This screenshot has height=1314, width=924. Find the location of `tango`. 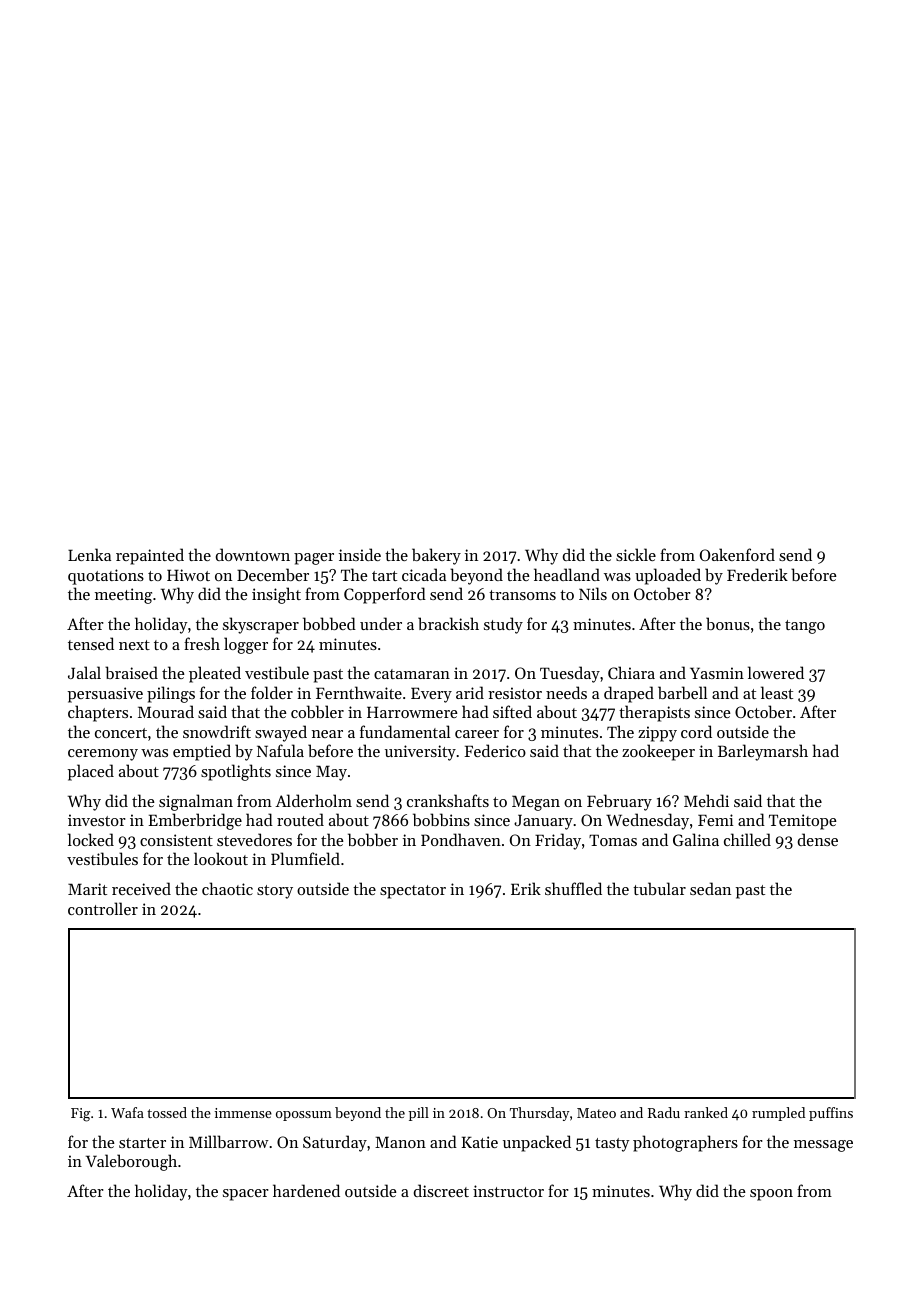

tango is located at coordinates (805, 627).
